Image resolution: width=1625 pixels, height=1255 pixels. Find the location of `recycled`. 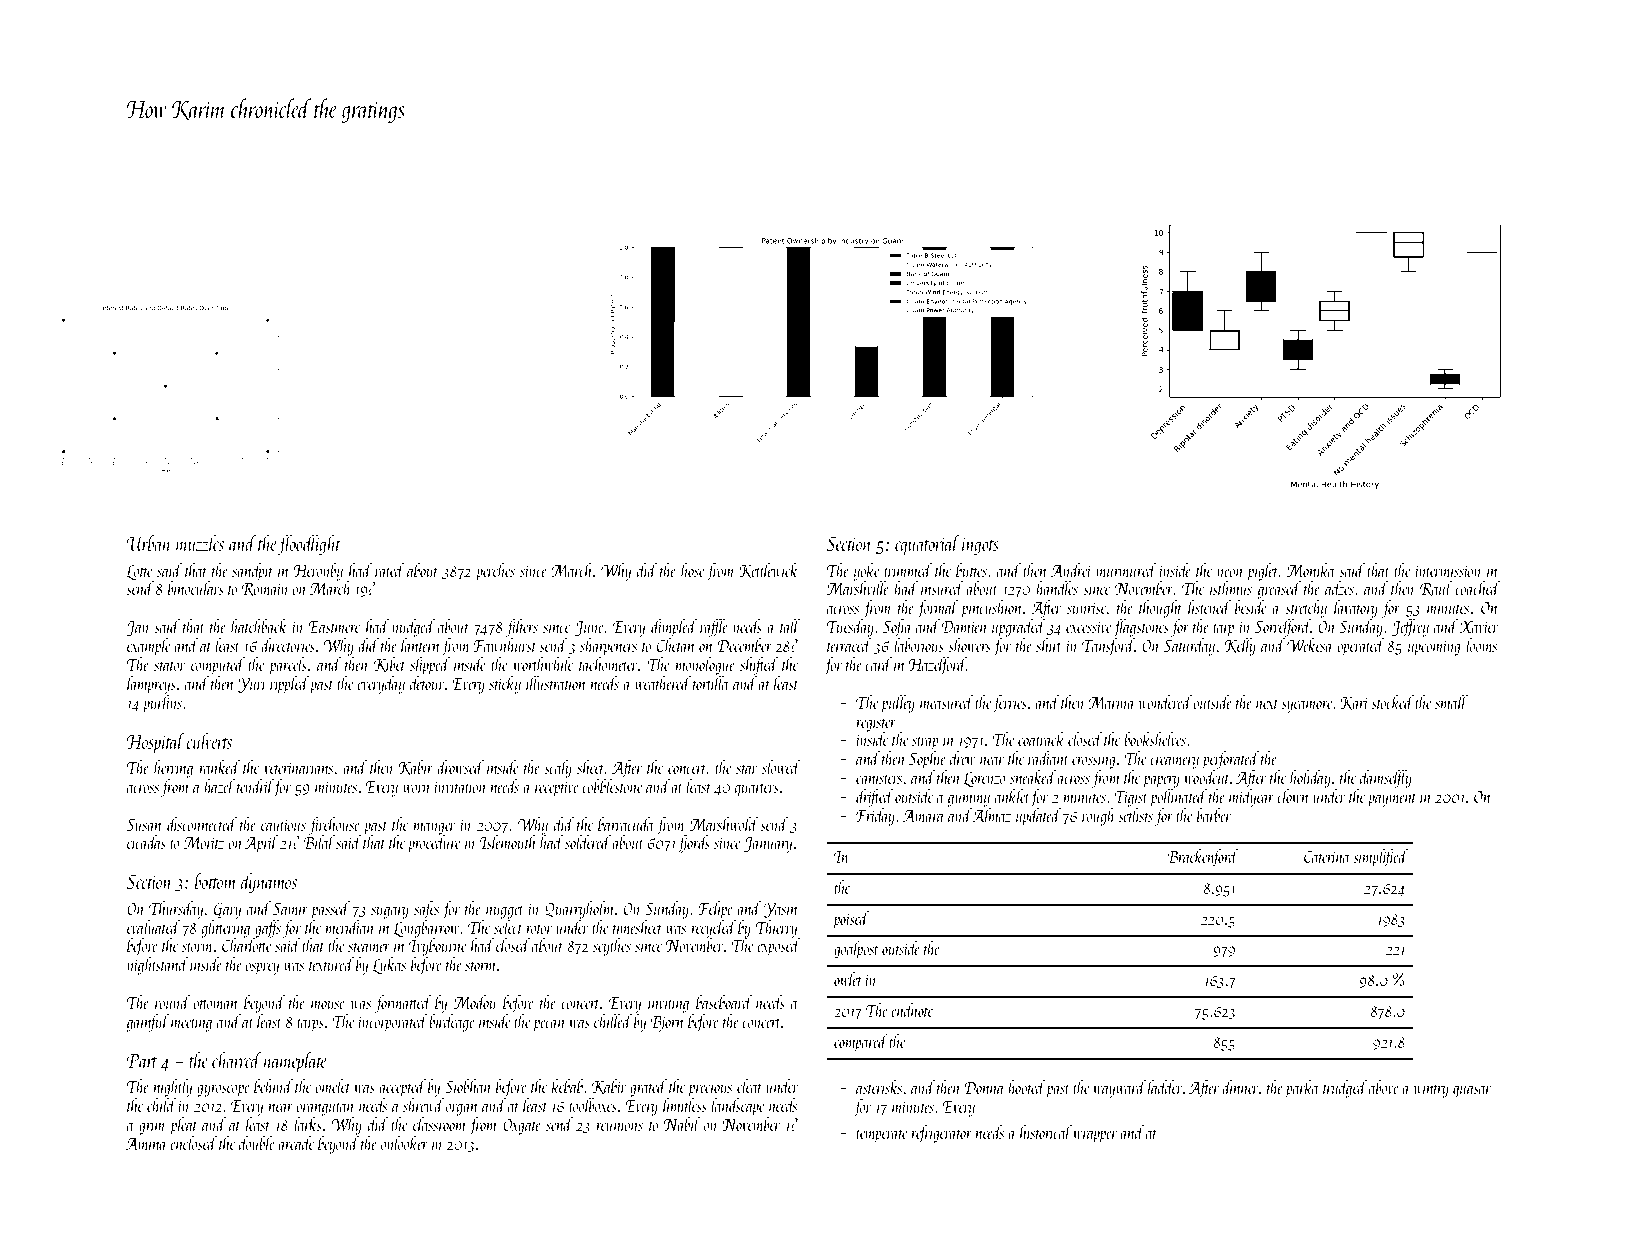

recycled is located at coordinates (713, 929).
